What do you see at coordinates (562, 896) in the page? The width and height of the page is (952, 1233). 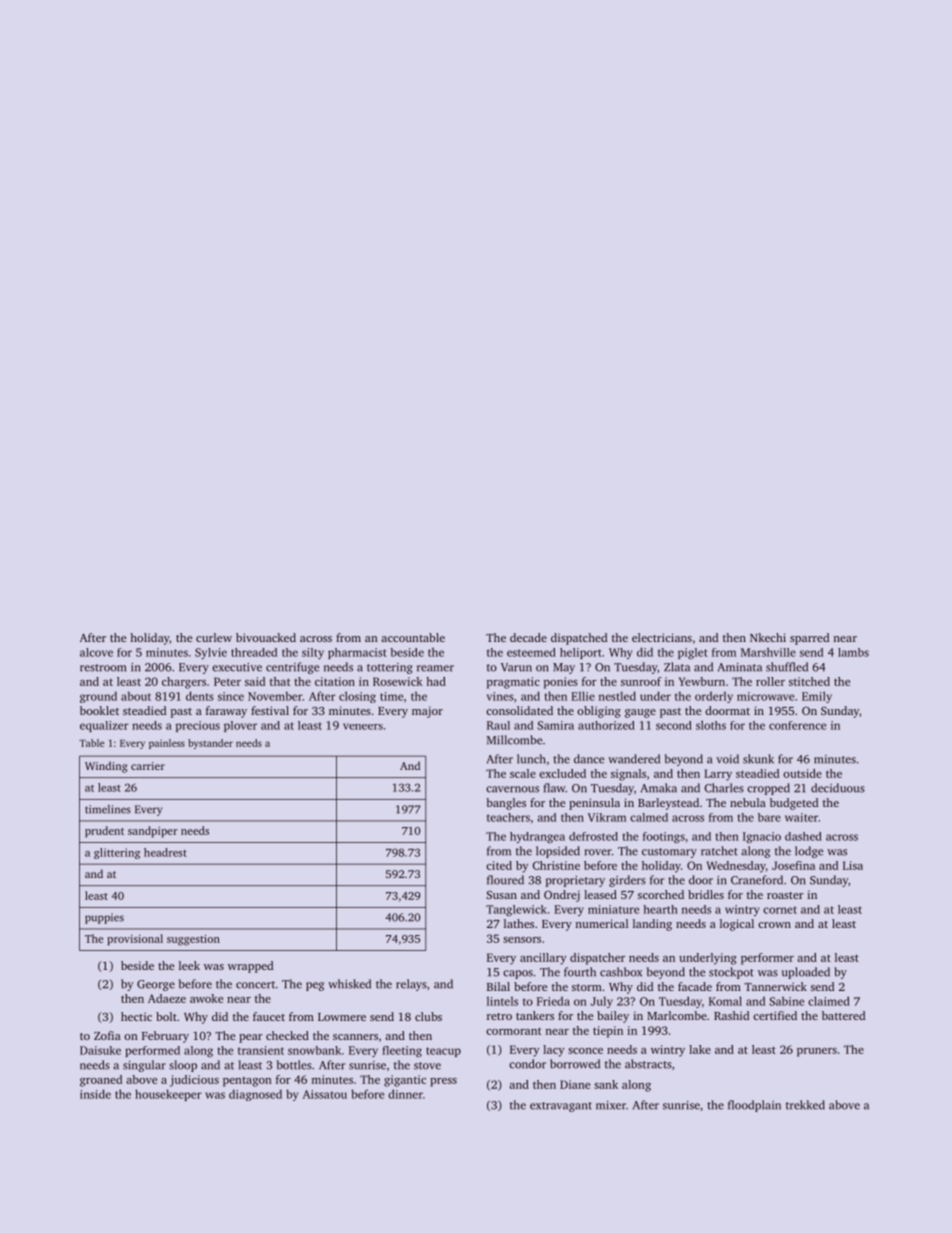 I see `Ondrej` at bounding box center [562, 896].
